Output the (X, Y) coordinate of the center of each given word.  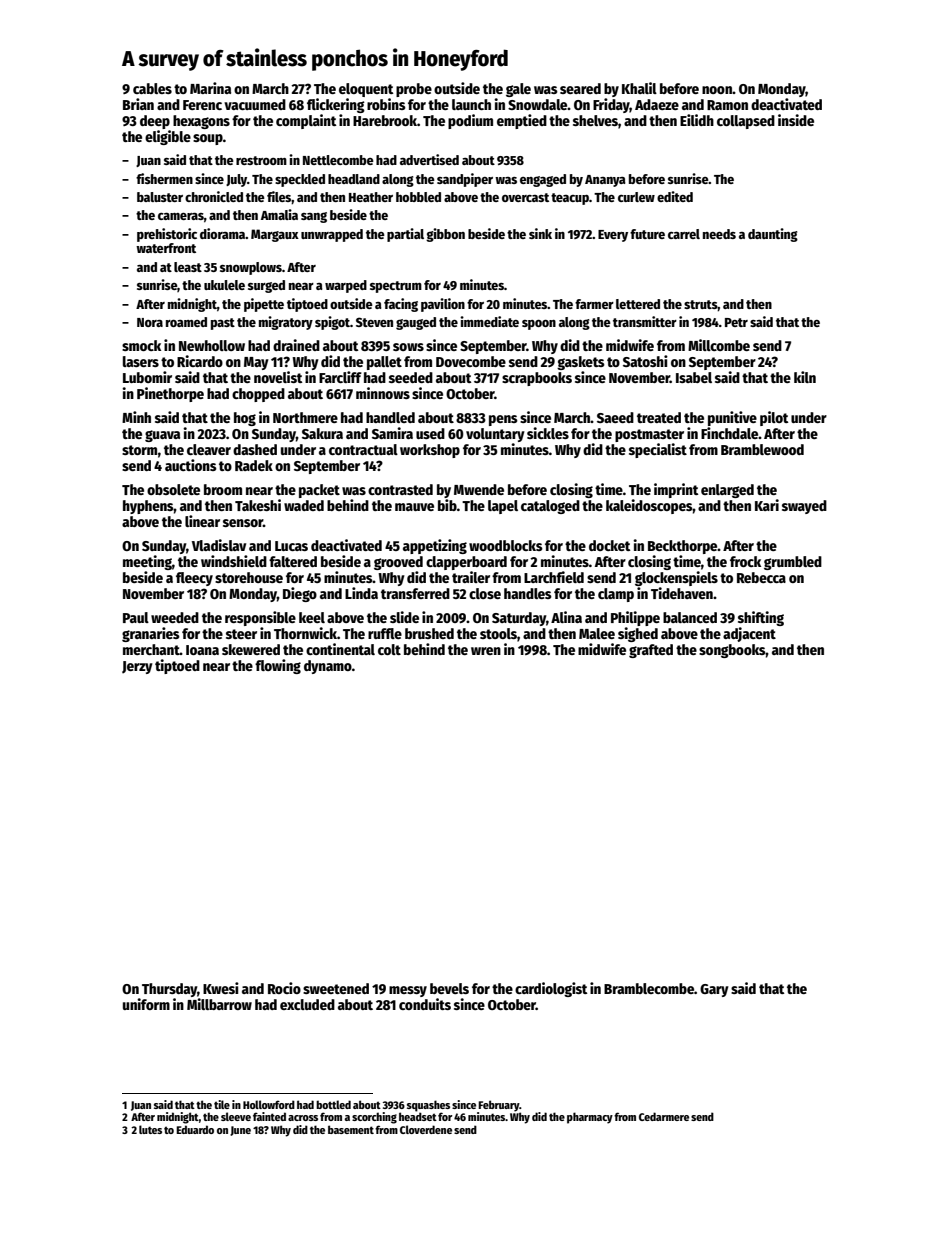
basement (351, 1129)
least (188, 267)
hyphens (148, 507)
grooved (398, 563)
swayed (804, 507)
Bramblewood (762, 449)
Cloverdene (426, 1129)
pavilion (443, 305)
